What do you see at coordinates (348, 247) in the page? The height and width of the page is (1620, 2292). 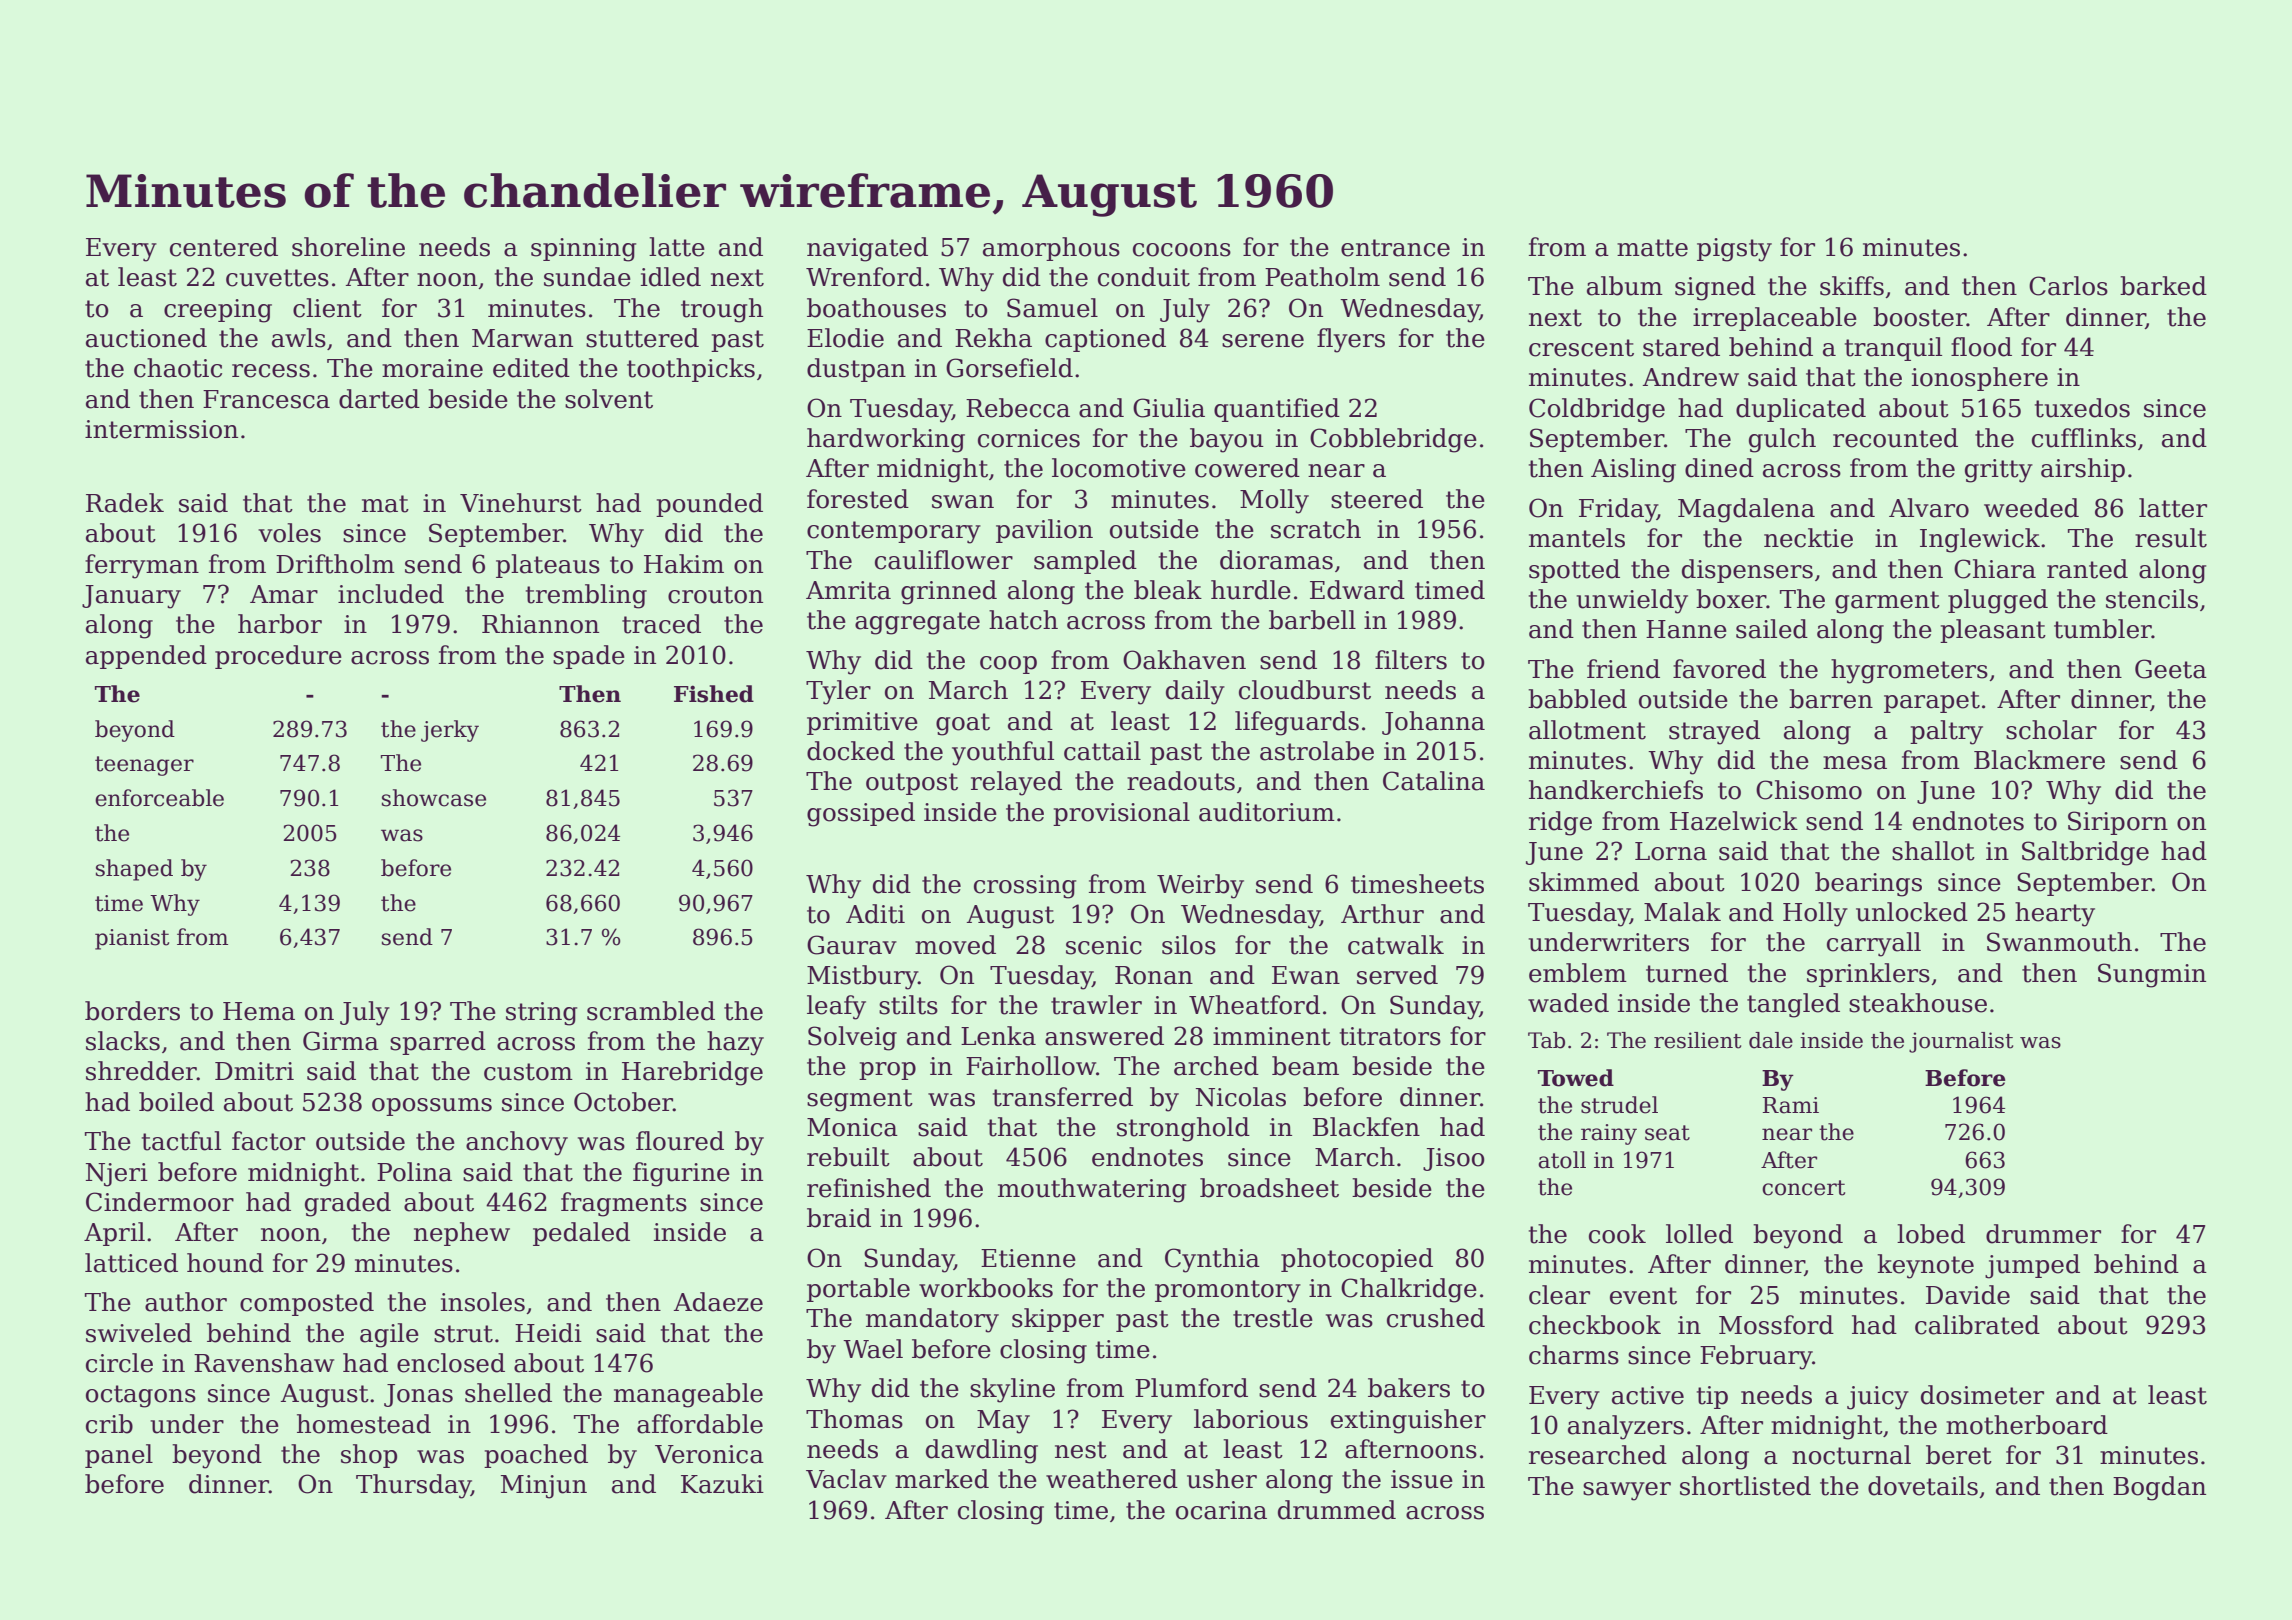 I see `shoreline` at bounding box center [348, 247].
